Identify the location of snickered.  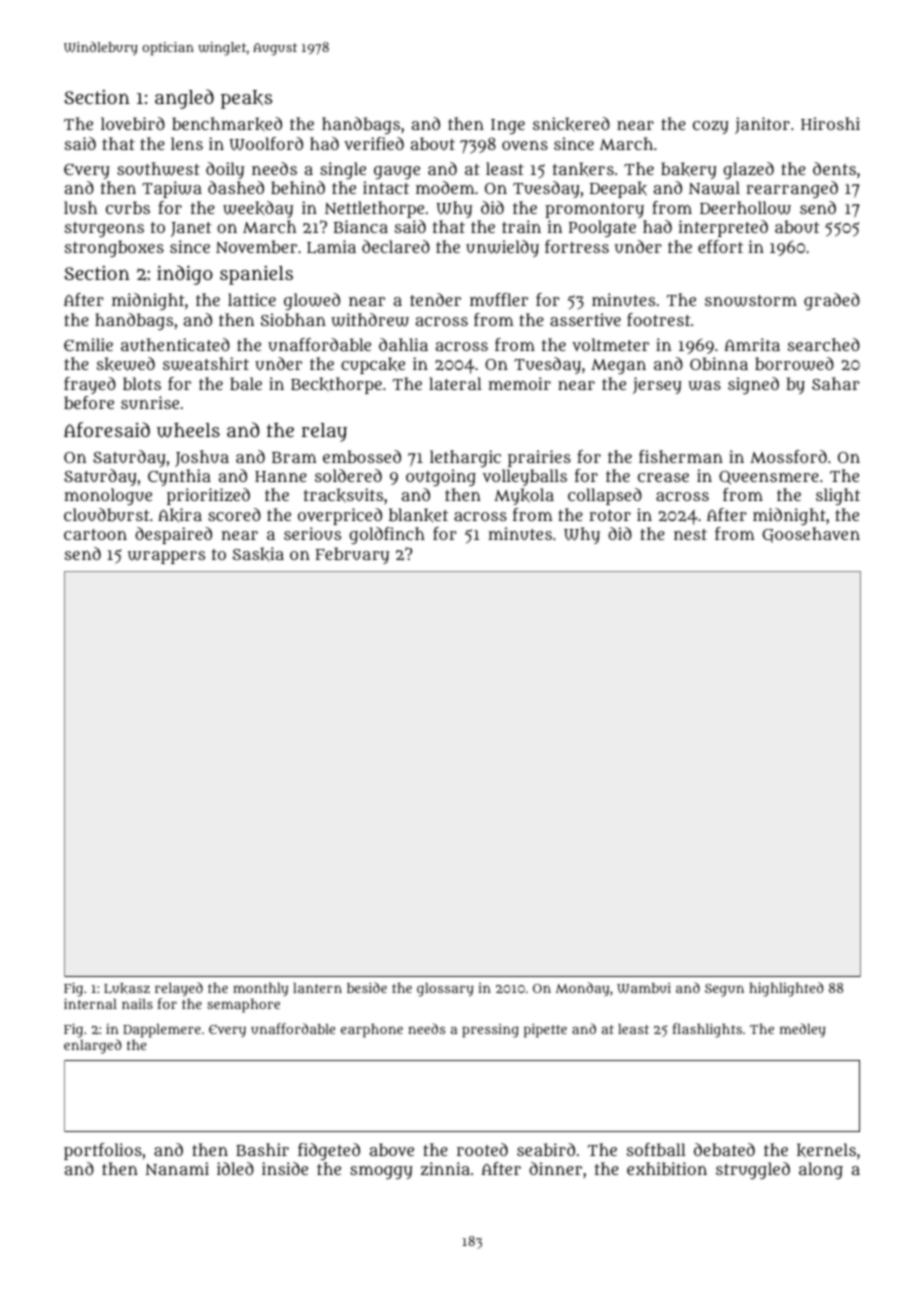
(571, 124).
